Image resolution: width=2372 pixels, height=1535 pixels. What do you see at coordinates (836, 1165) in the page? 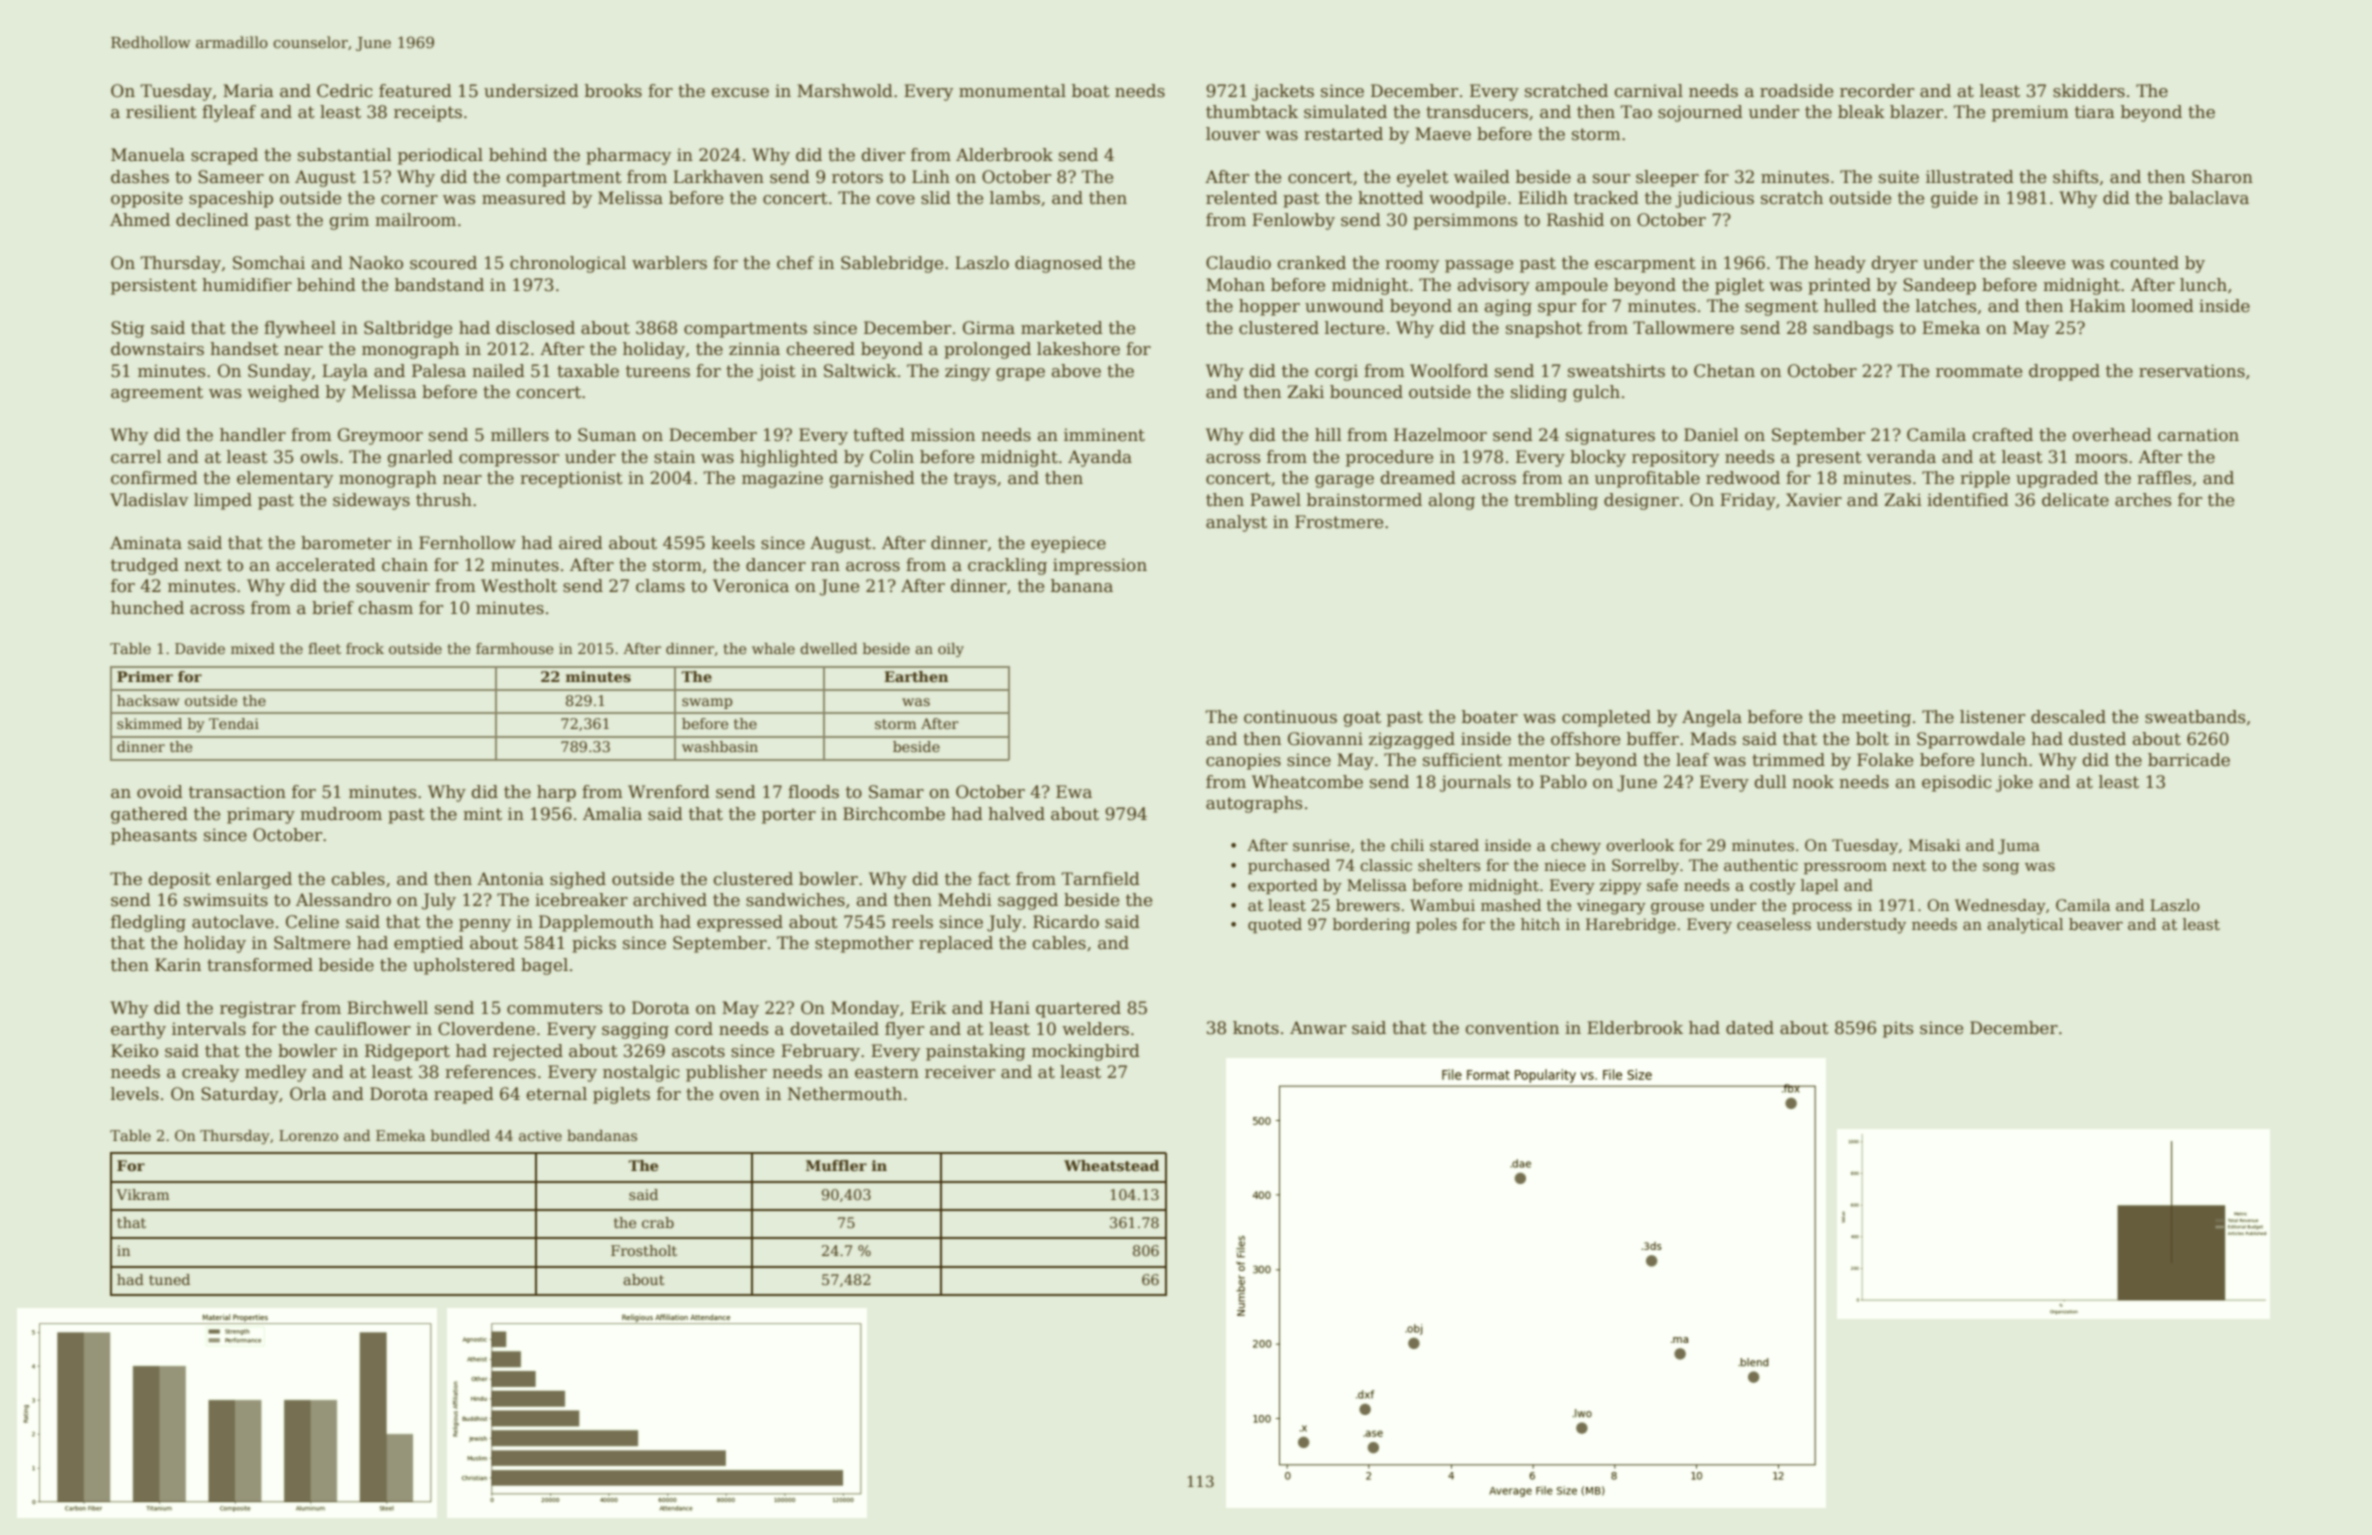
I see `Muffler` at bounding box center [836, 1165].
